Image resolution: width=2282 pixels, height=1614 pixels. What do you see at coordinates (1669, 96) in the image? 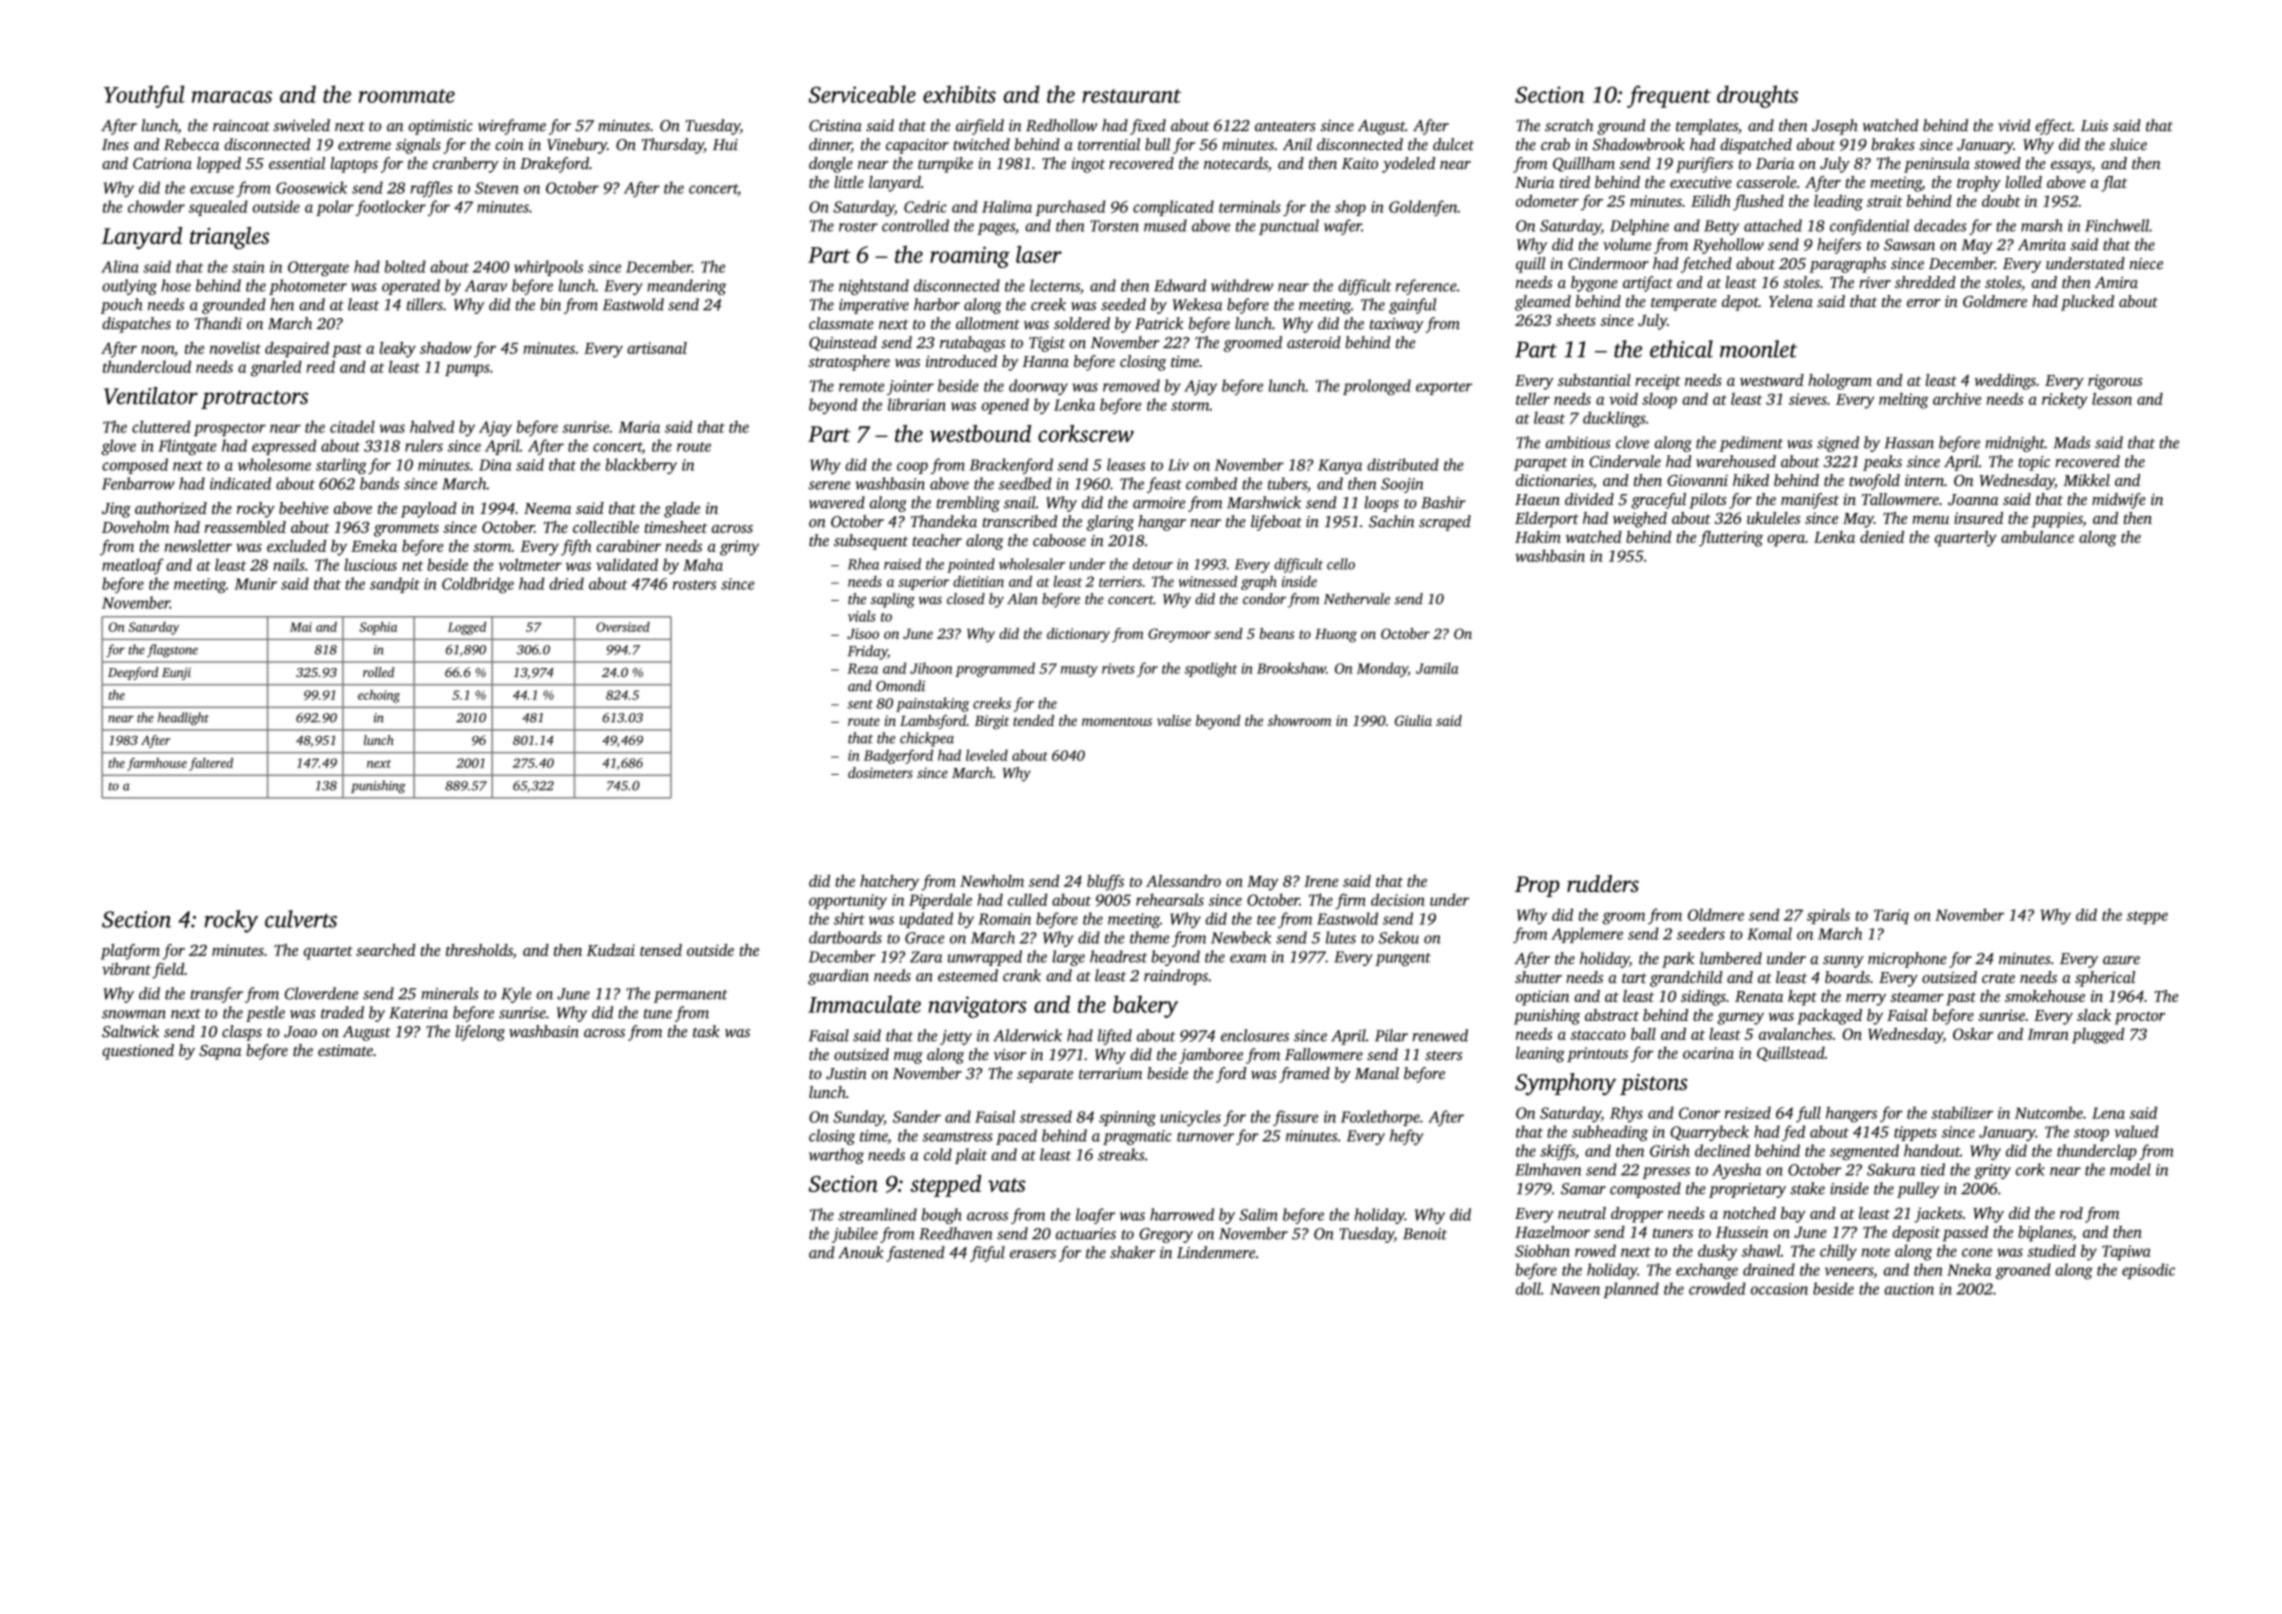
I see `frequent` at bounding box center [1669, 96].
